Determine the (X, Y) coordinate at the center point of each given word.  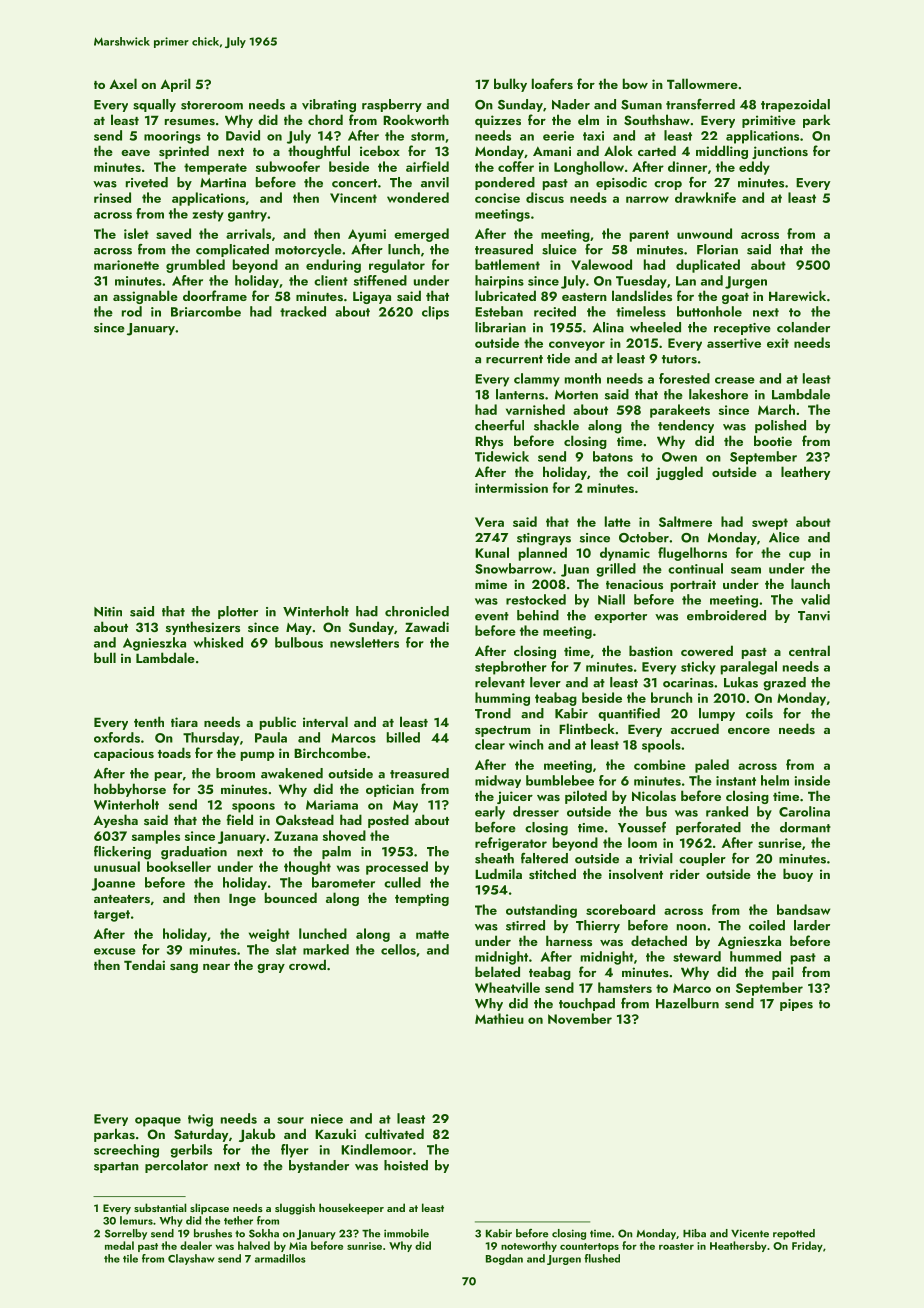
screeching (126, 1151)
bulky (510, 85)
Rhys (489, 442)
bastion (651, 650)
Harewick (797, 295)
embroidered (726, 615)
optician (390, 790)
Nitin (108, 612)
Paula (271, 737)
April (175, 85)
